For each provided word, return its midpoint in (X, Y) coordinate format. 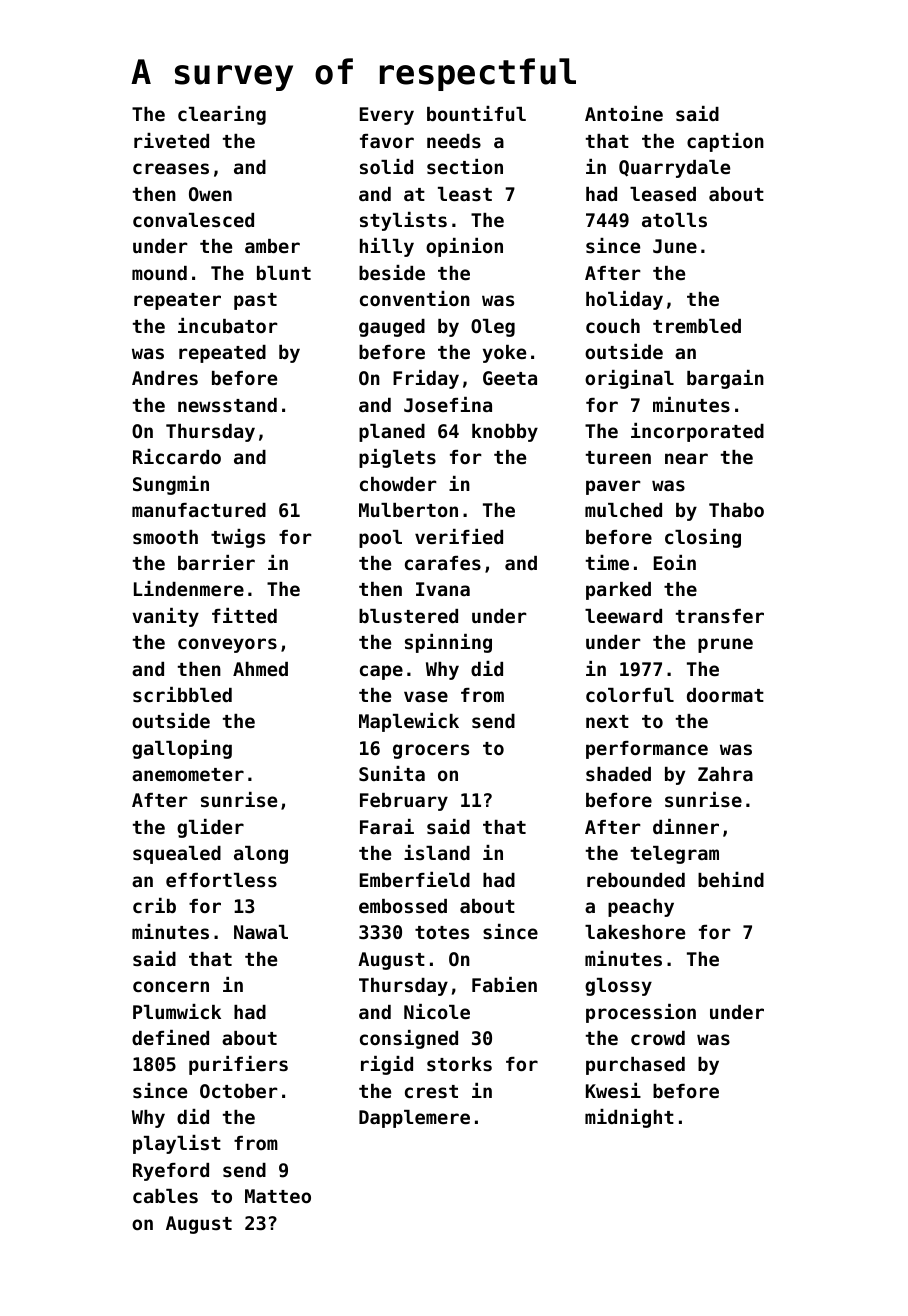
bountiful (476, 113)
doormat (725, 695)
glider (210, 828)
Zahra (725, 774)
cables (165, 1196)
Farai (387, 826)
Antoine (624, 113)
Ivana (443, 589)
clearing (222, 115)
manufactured (199, 510)
